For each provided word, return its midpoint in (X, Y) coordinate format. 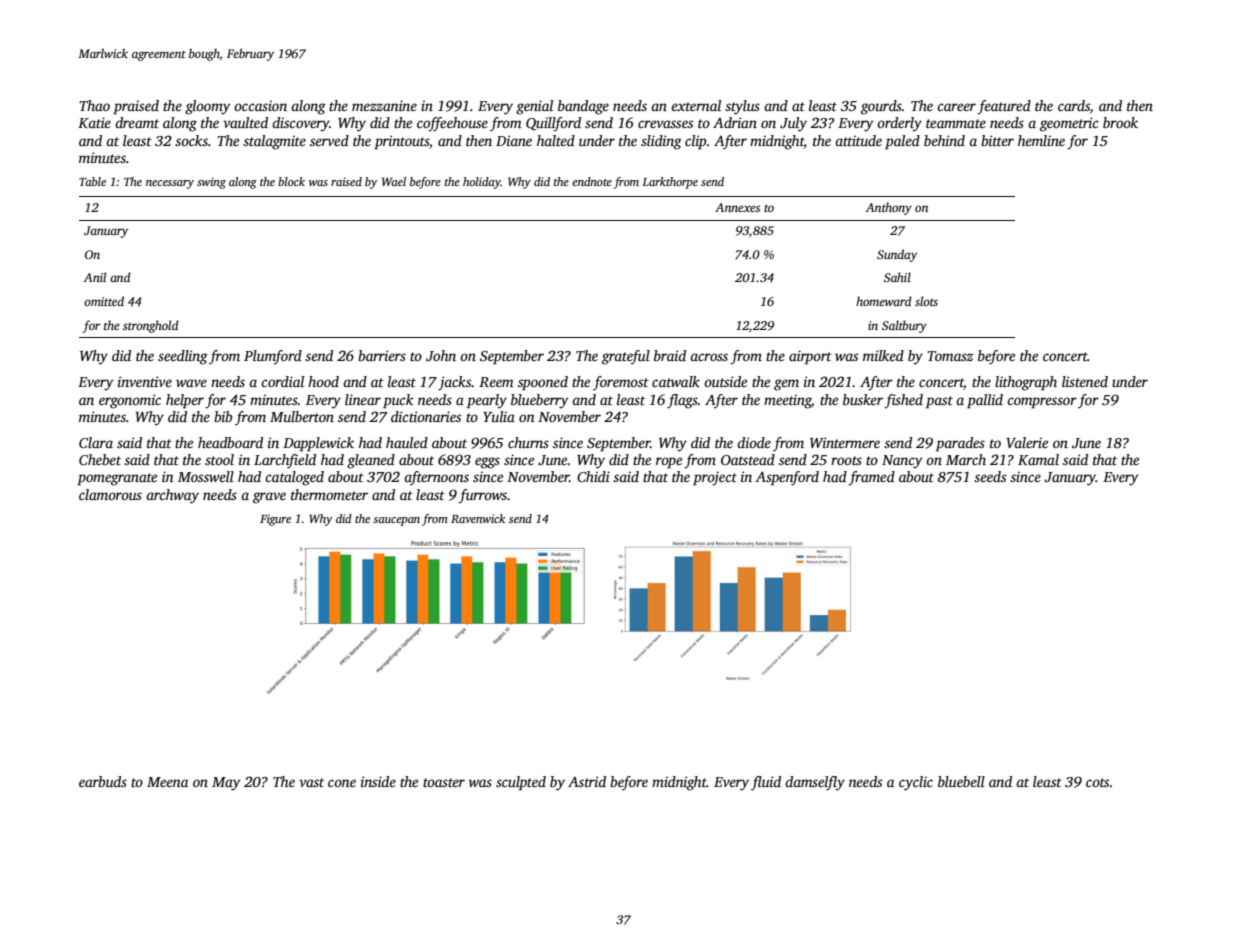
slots (926, 301)
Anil (95, 277)
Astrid (587, 781)
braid (670, 355)
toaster (444, 782)
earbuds (103, 781)
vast (311, 782)
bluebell (961, 781)
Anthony (889, 208)
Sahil (897, 277)
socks (191, 140)
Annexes (737, 207)
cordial (282, 381)
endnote (592, 181)
